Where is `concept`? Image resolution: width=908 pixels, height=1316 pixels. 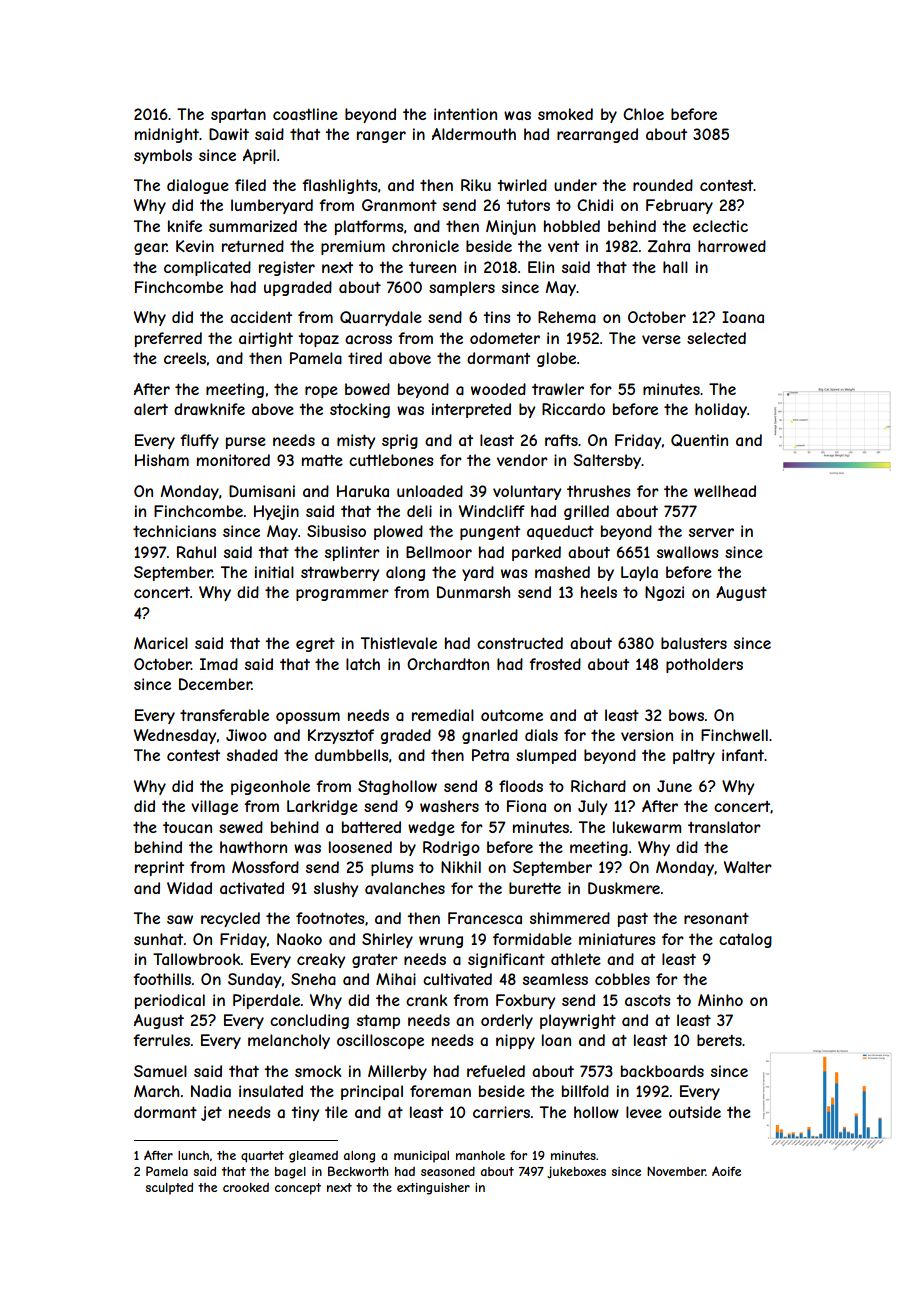
concept is located at coordinates (298, 1189).
